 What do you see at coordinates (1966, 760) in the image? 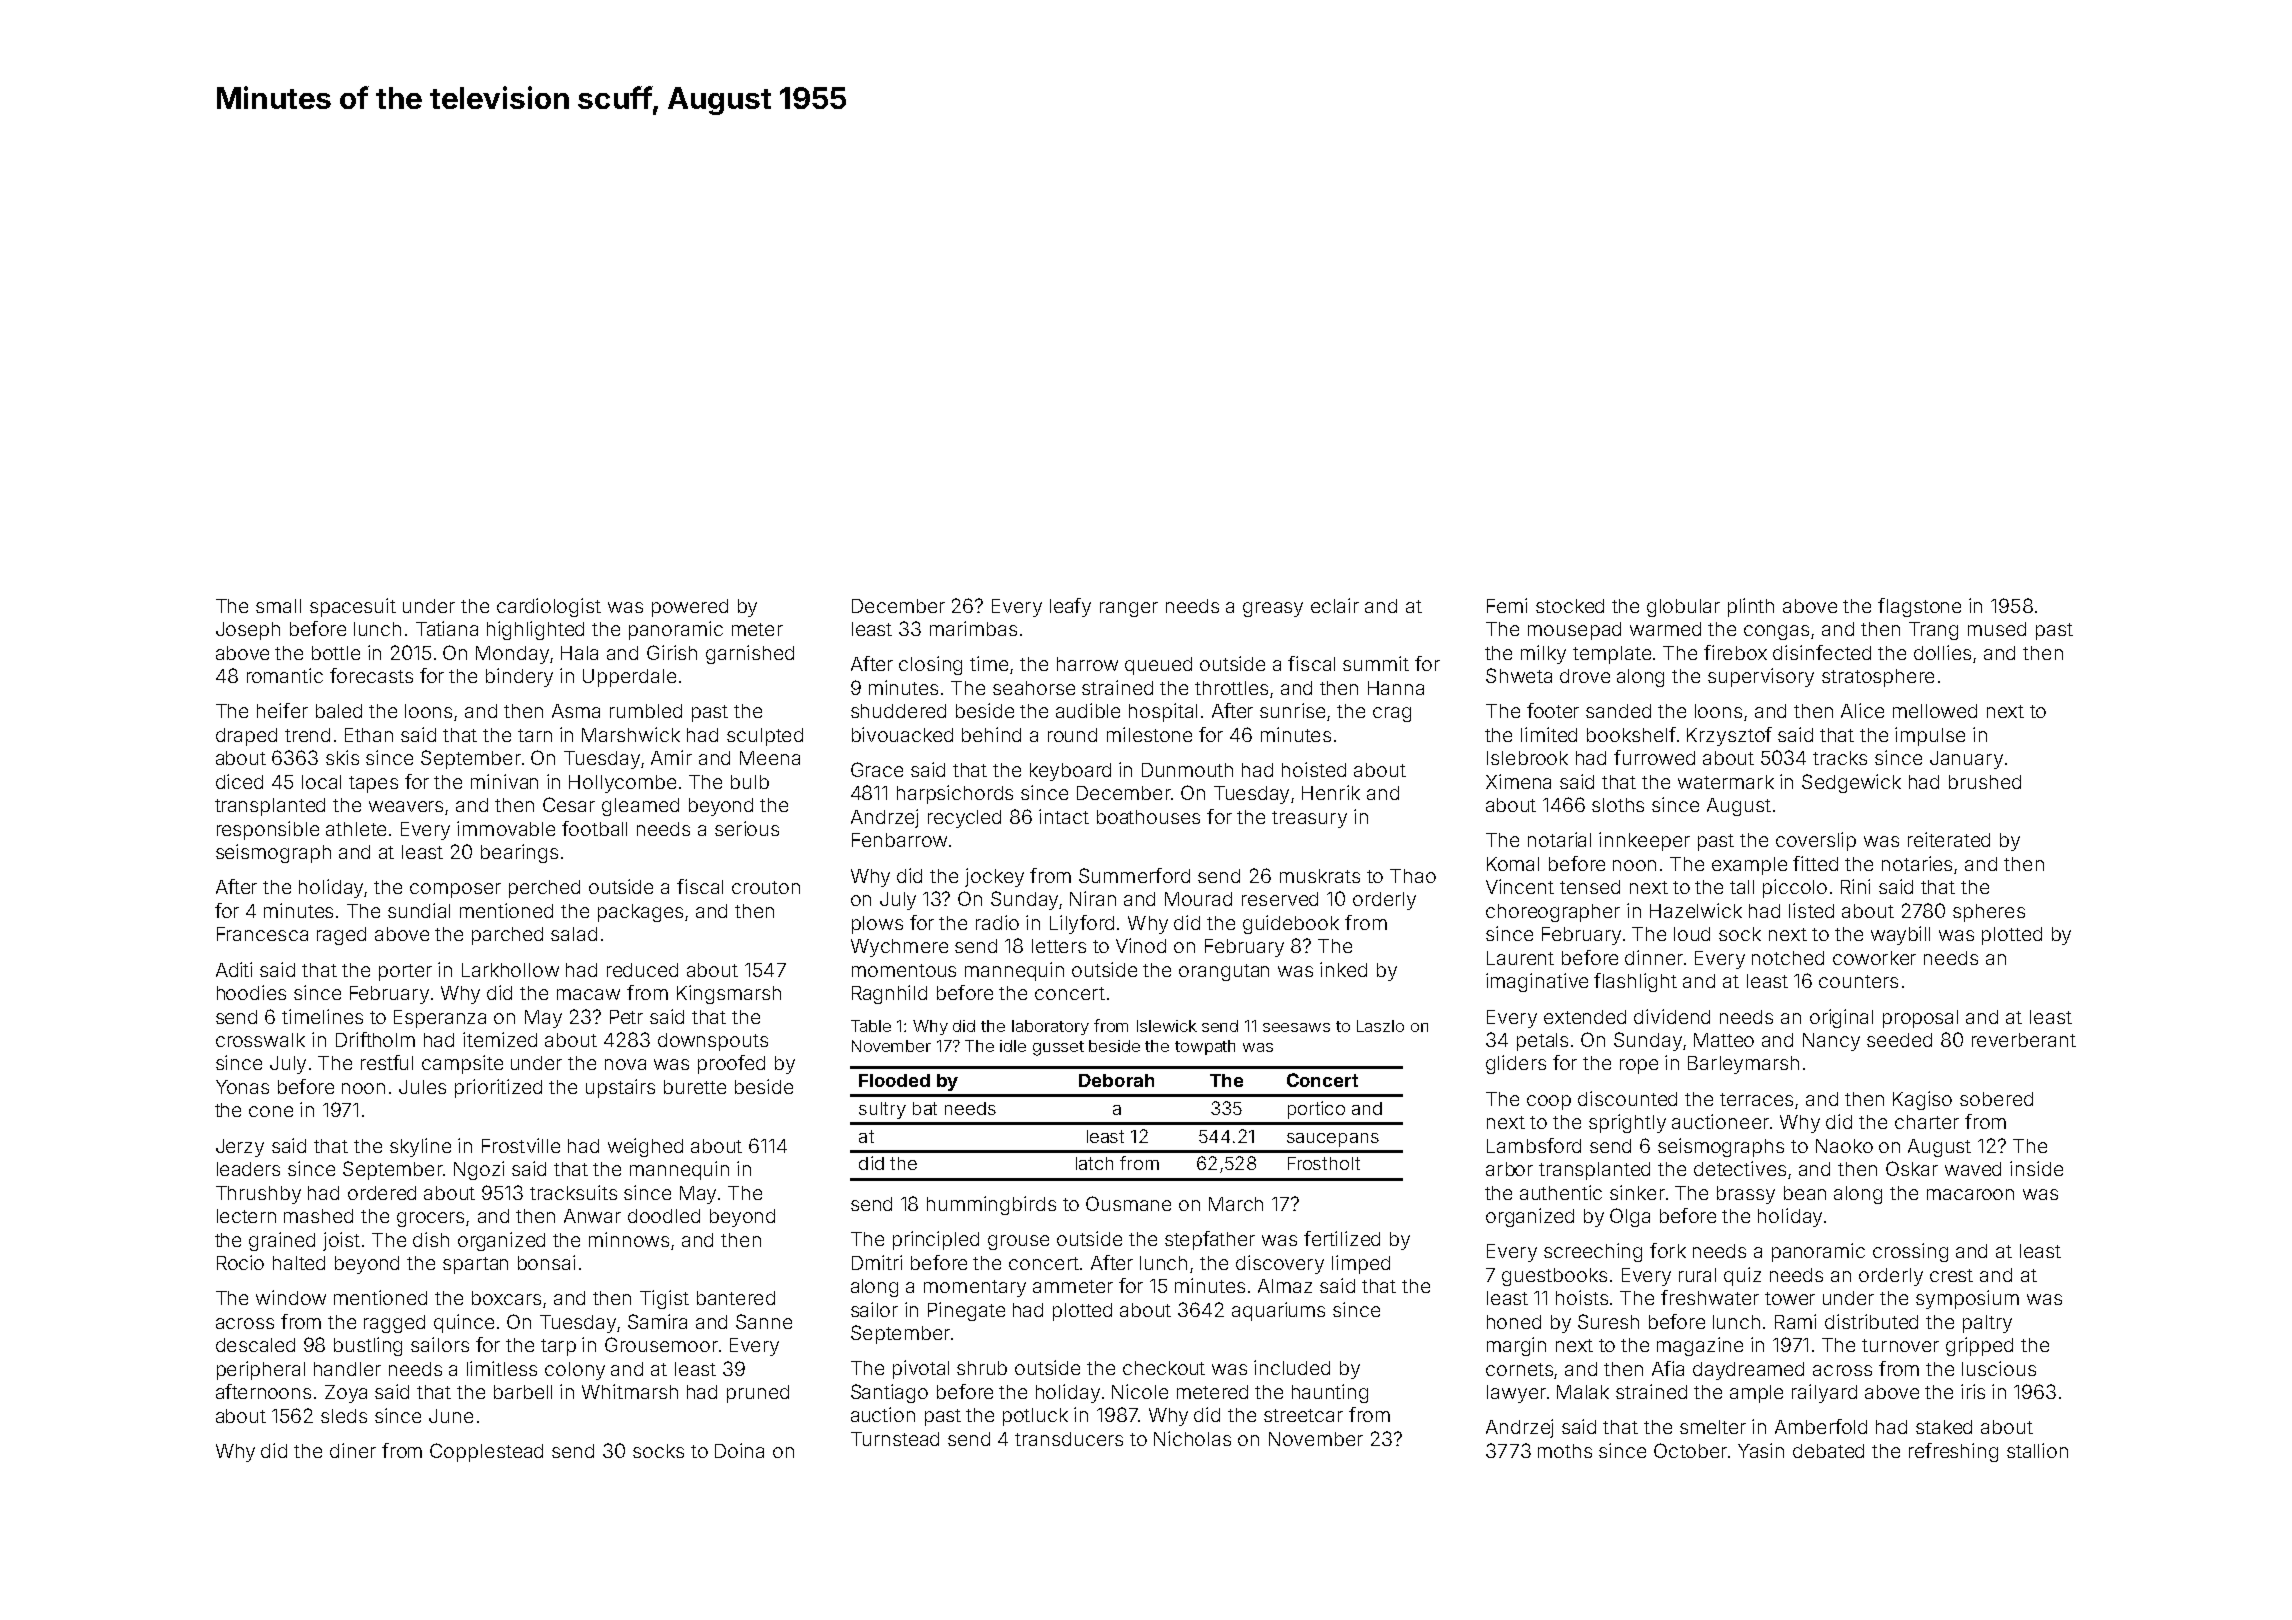
I see `January` at bounding box center [1966, 760].
